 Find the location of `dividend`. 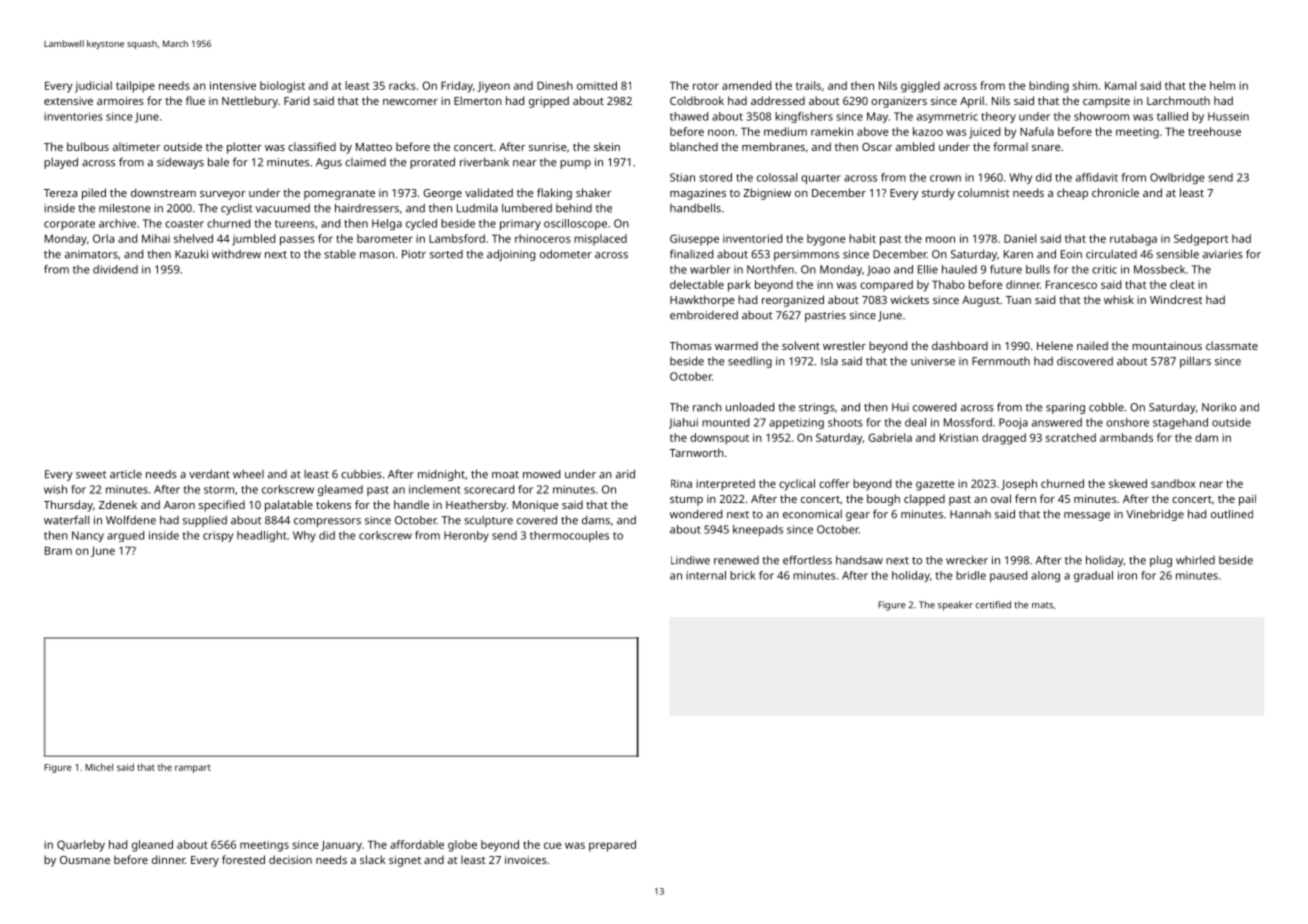

dividend is located at coordinates (115, 269).
